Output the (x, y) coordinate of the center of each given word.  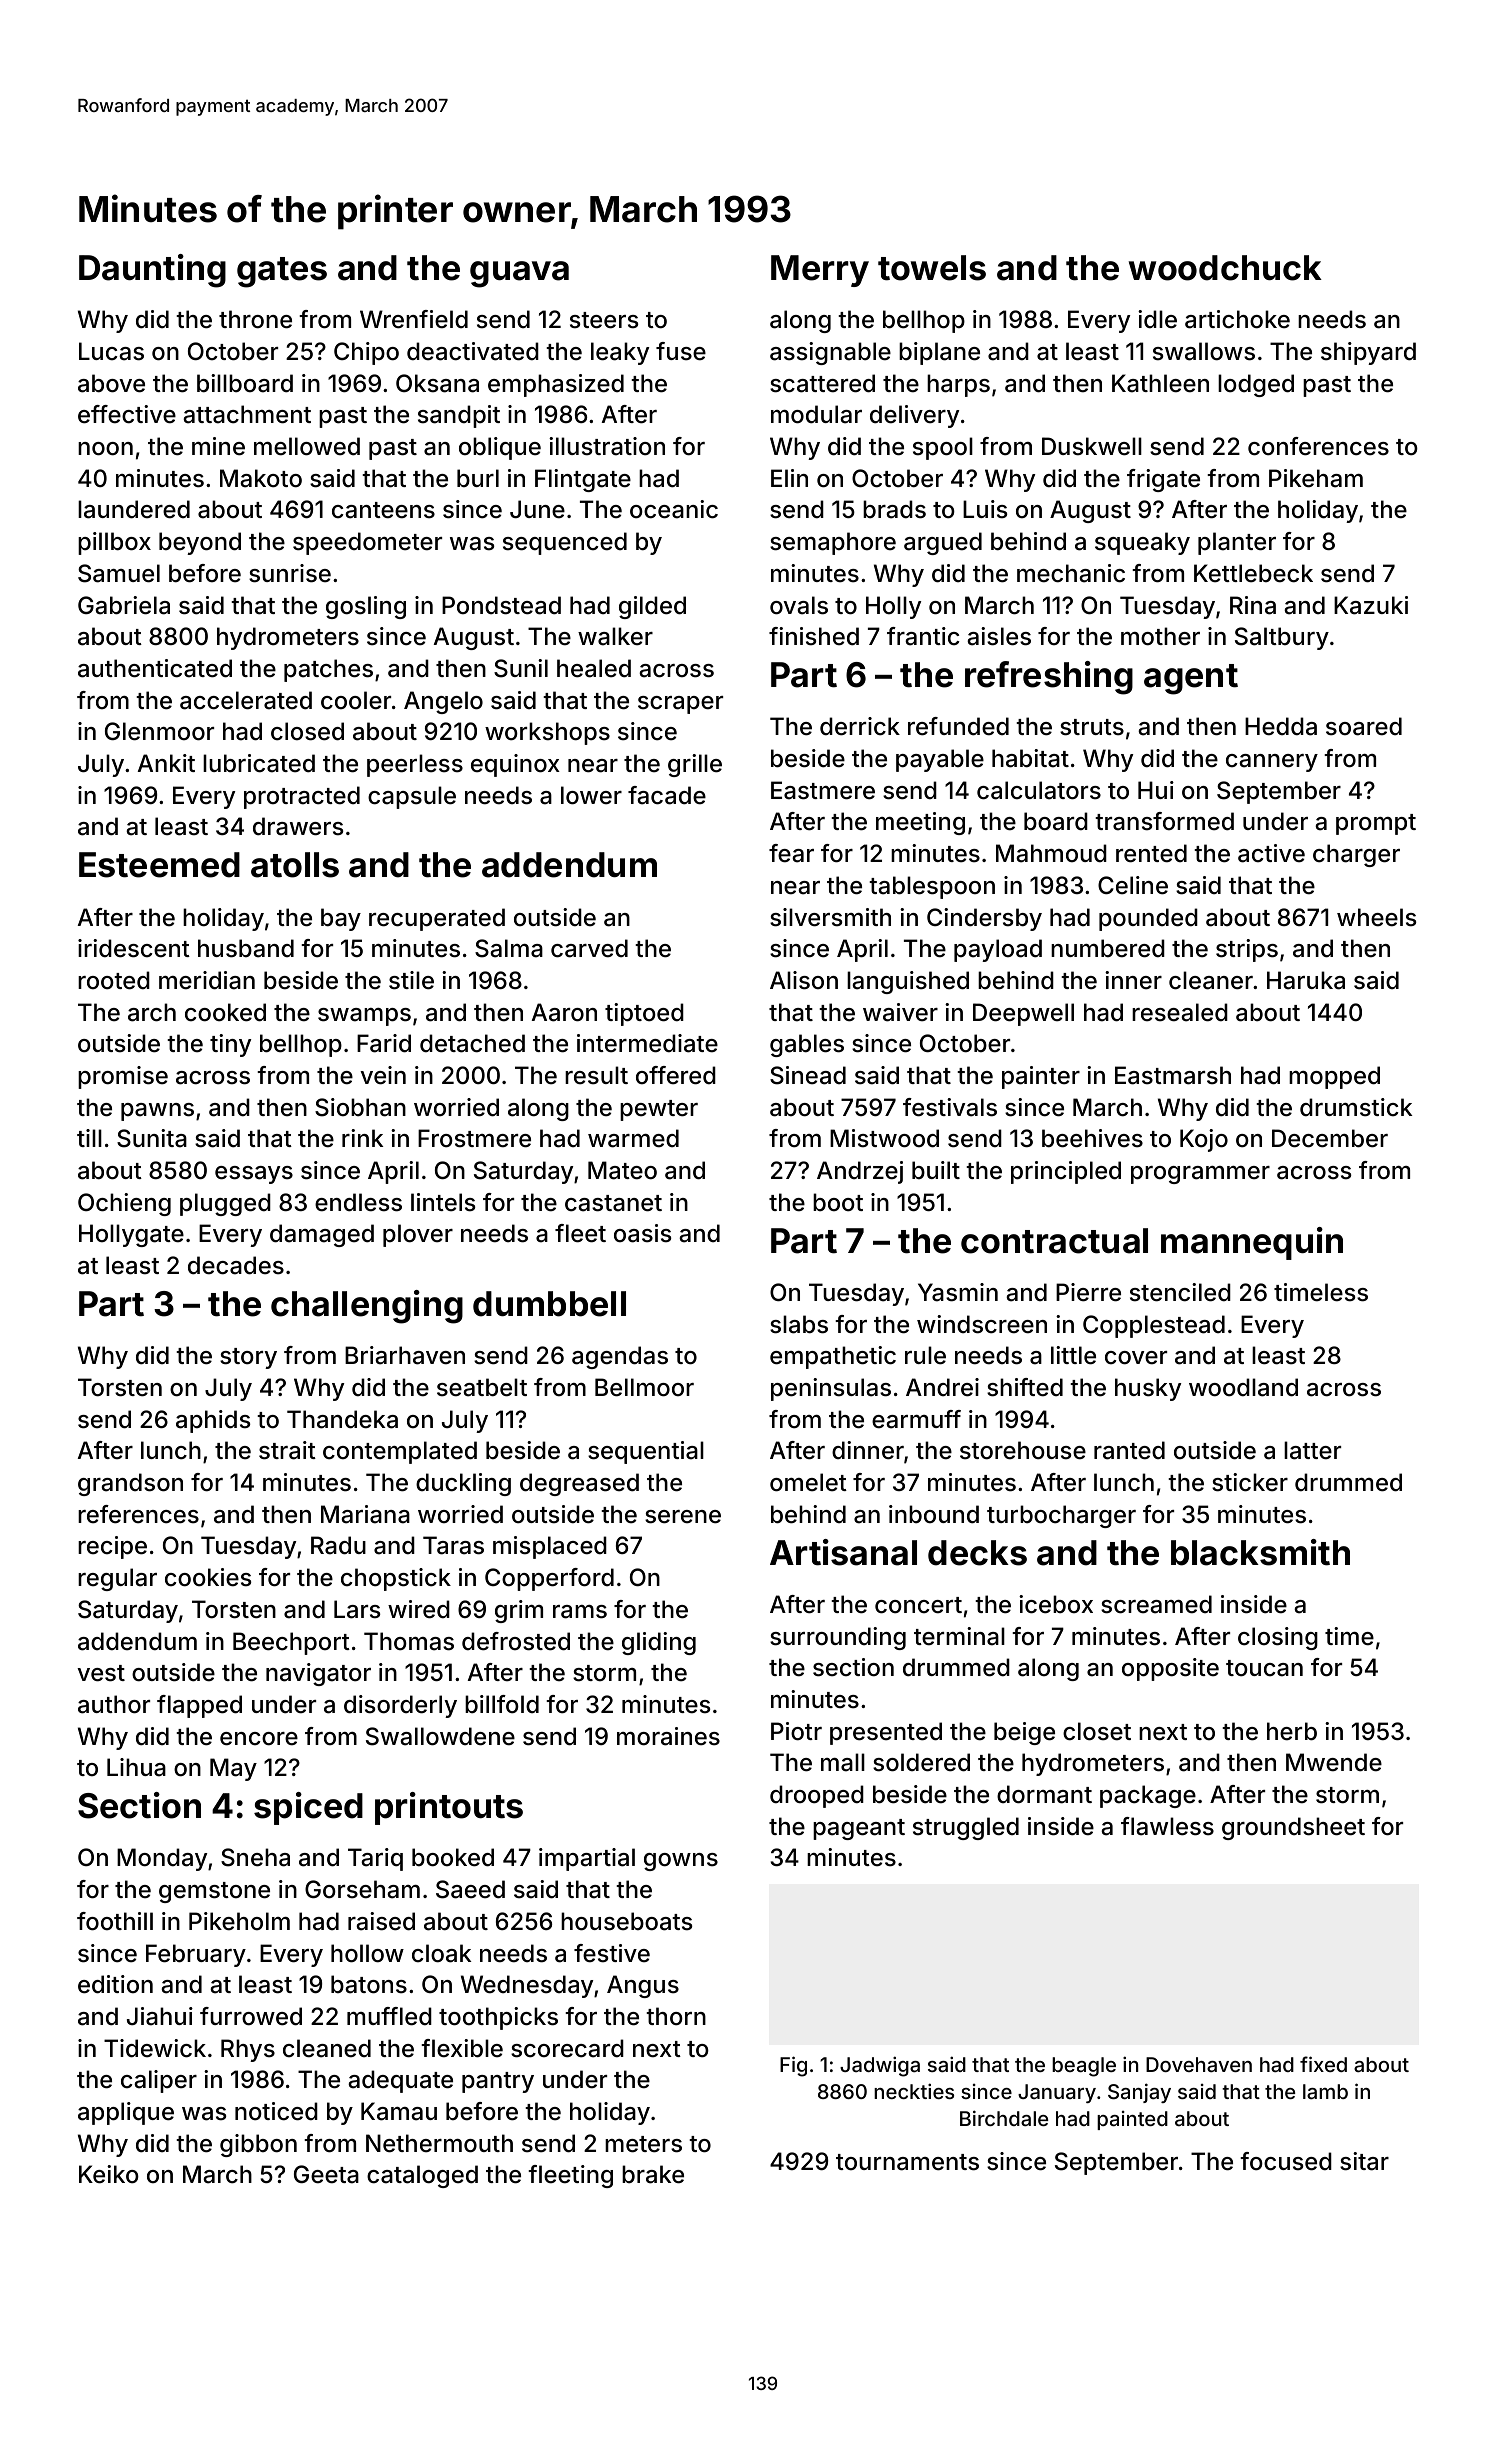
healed (594, 668)
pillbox (114, 543)
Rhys (248, 2050)
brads (894, 509)
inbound (934, 1514)
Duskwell (1092, 446)
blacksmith (1260, 1552)
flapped (199, 1706)
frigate (1163, 480)
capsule (412, 797)
